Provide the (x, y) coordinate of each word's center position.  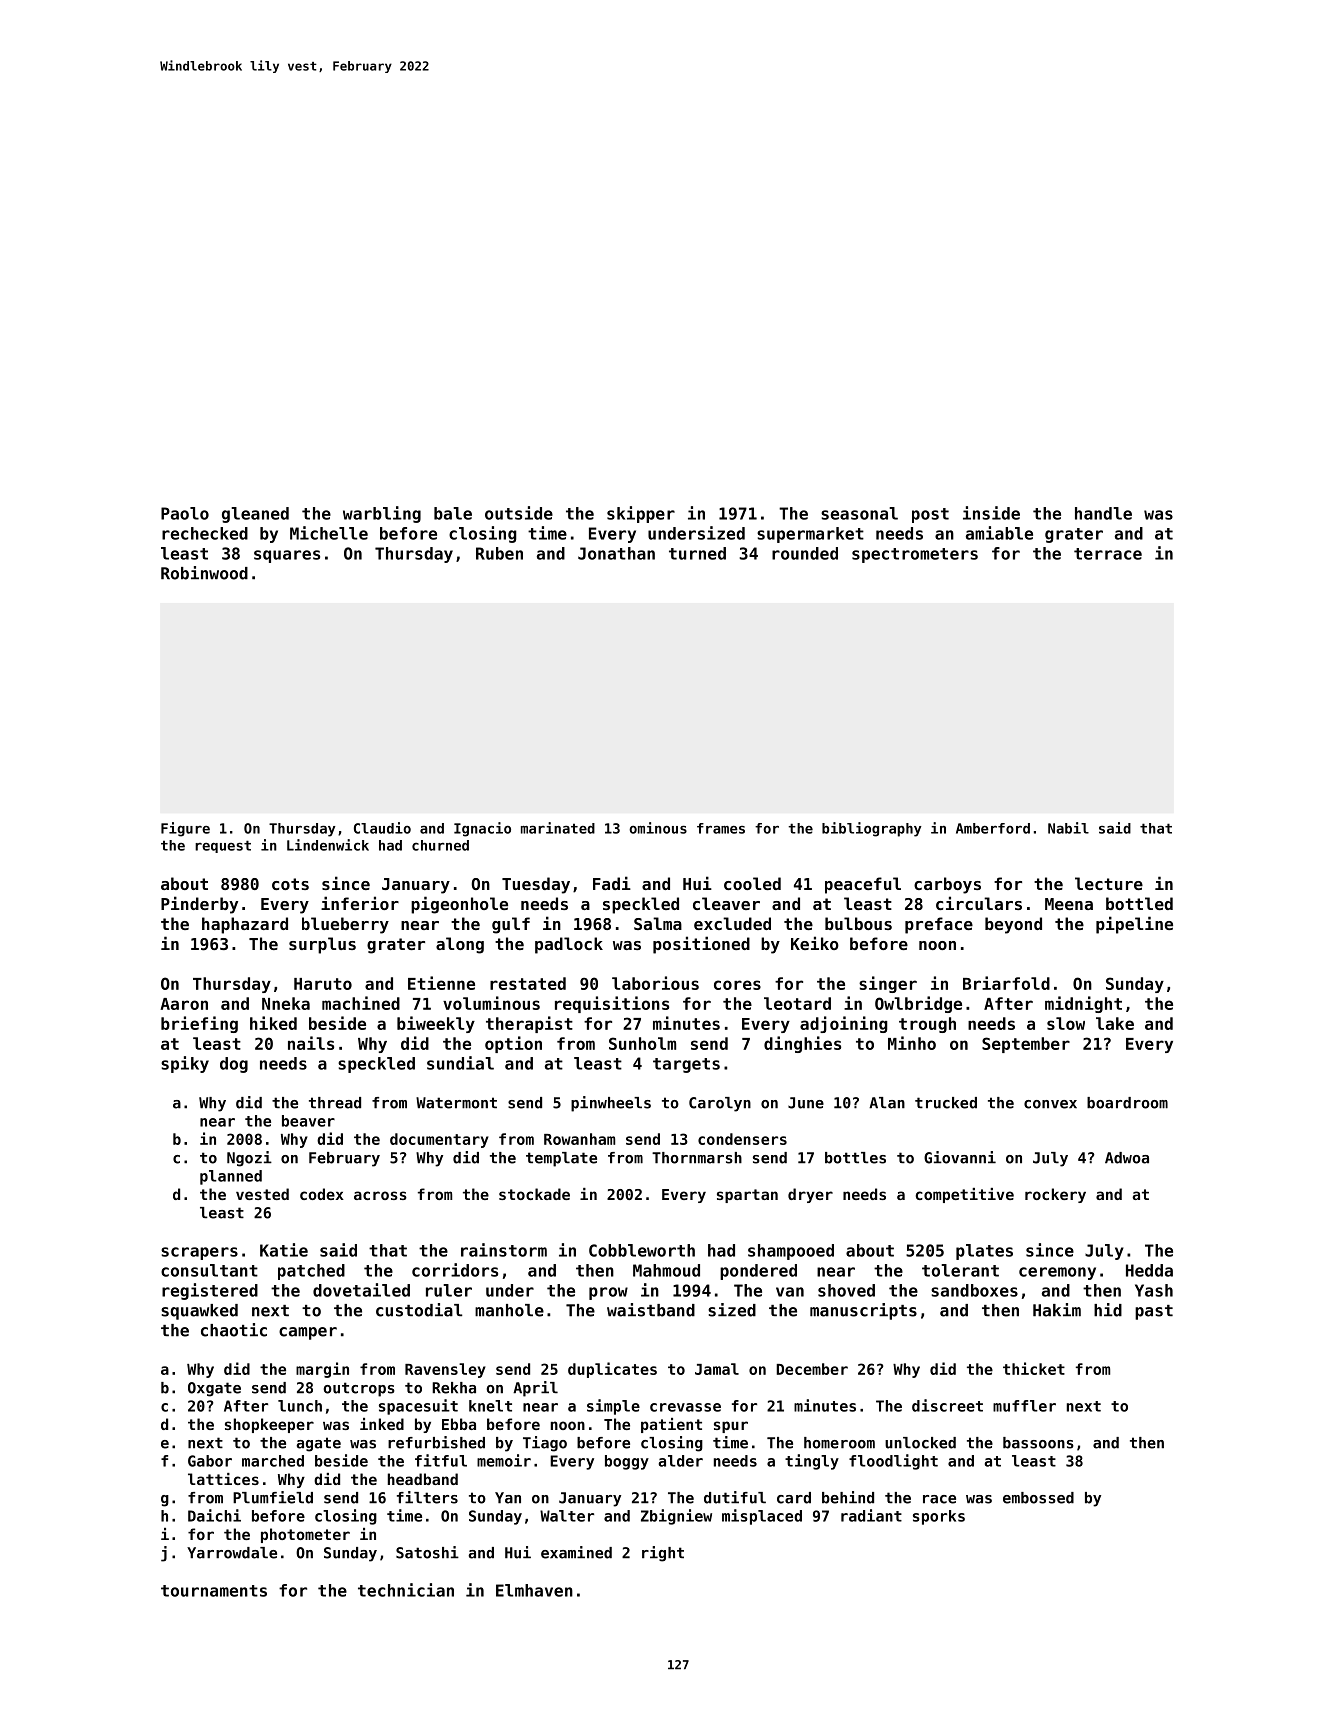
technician (406, 1590)
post (930, 515)
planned (231, 1177)
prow (608, 1293)
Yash (1154, 1290)
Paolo (185, 513)
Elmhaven (534, 1590)
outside (519, 513)
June (806, 1103)
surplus (322, 945)
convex (1050, 1104)
